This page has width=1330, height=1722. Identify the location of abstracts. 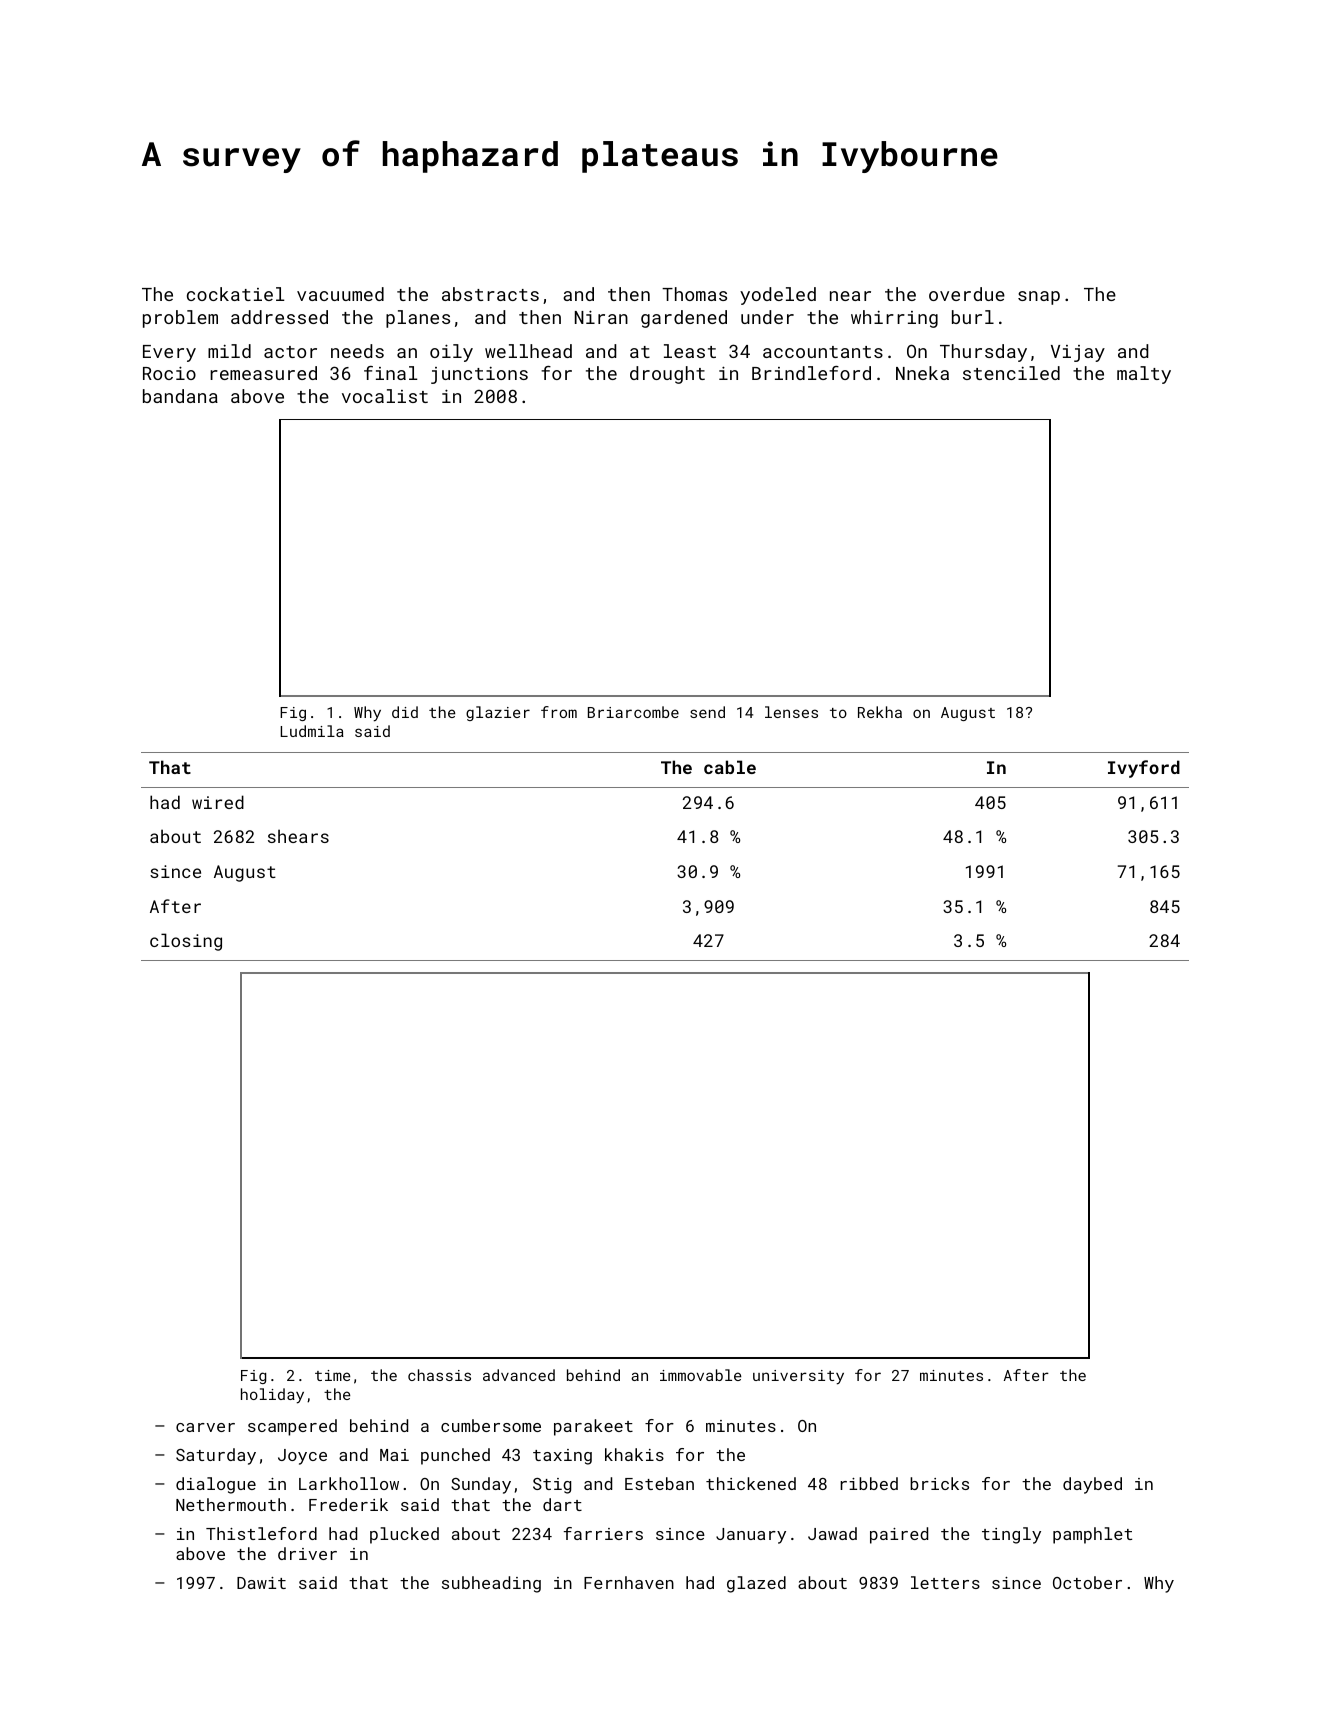
(490, 294).
